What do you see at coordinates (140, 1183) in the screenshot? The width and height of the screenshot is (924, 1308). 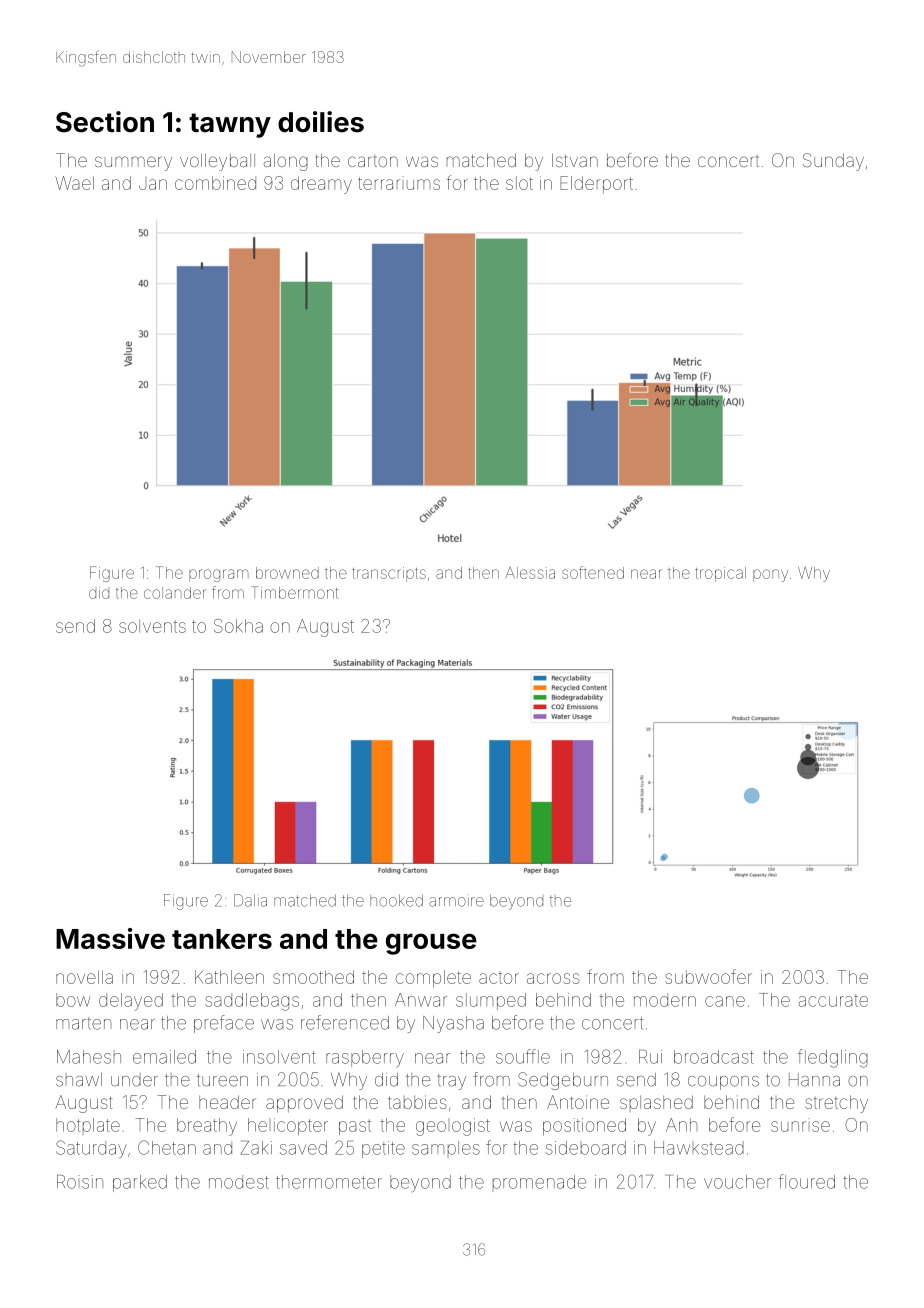 I see `parked` at bounding box center [140, 1183].
